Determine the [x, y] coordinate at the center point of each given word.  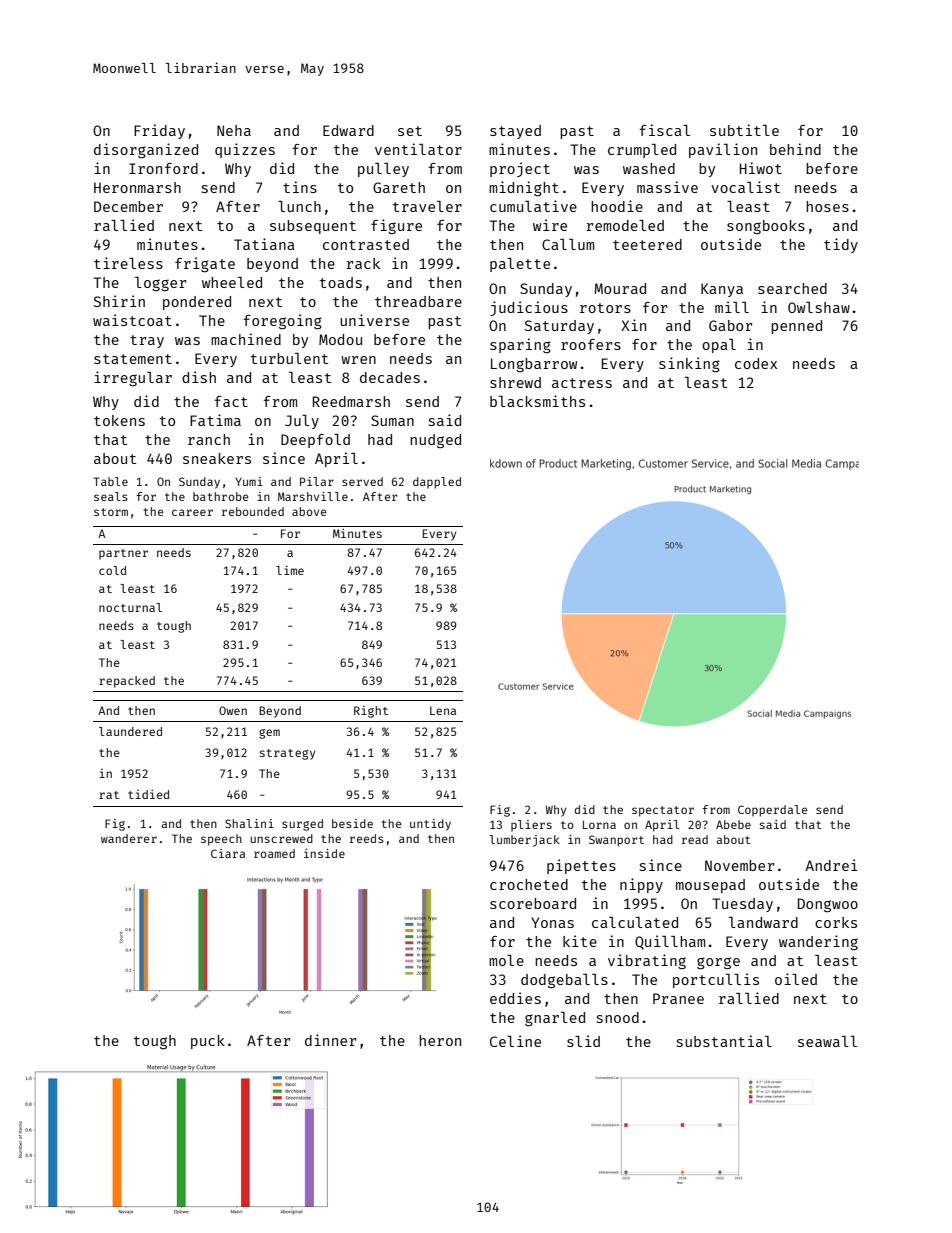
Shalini [249, 823]
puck [208, 1042]
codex [756, 363]
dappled [437, 483]
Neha [234, 130]
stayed [515, 132]
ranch [209, 439]
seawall [827, 1041]
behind [795, 149]
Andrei [831, 865]
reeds [367, 838]
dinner [330, 1040]
